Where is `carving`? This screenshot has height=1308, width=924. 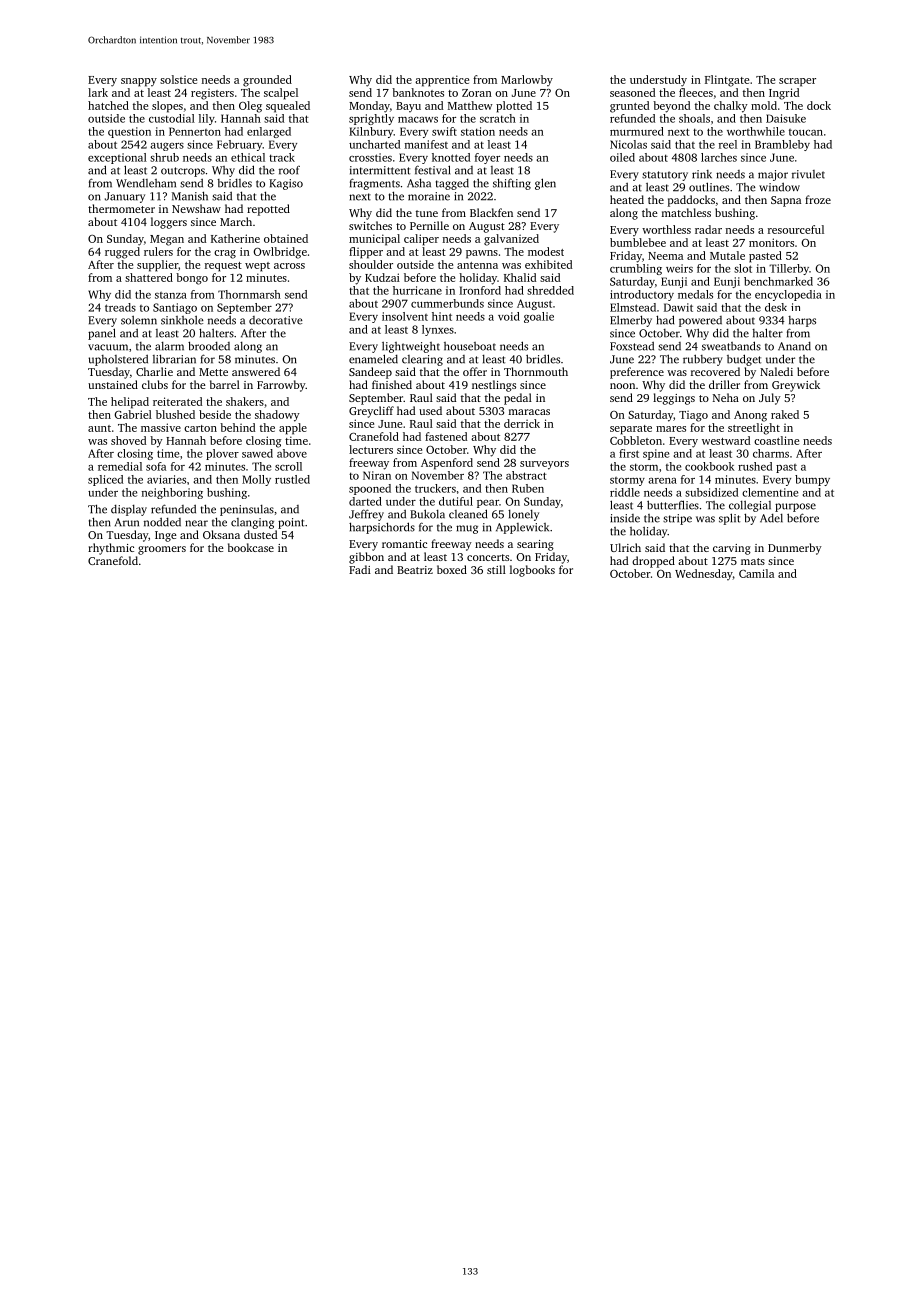
carving is located at coordinates (732, 549).
